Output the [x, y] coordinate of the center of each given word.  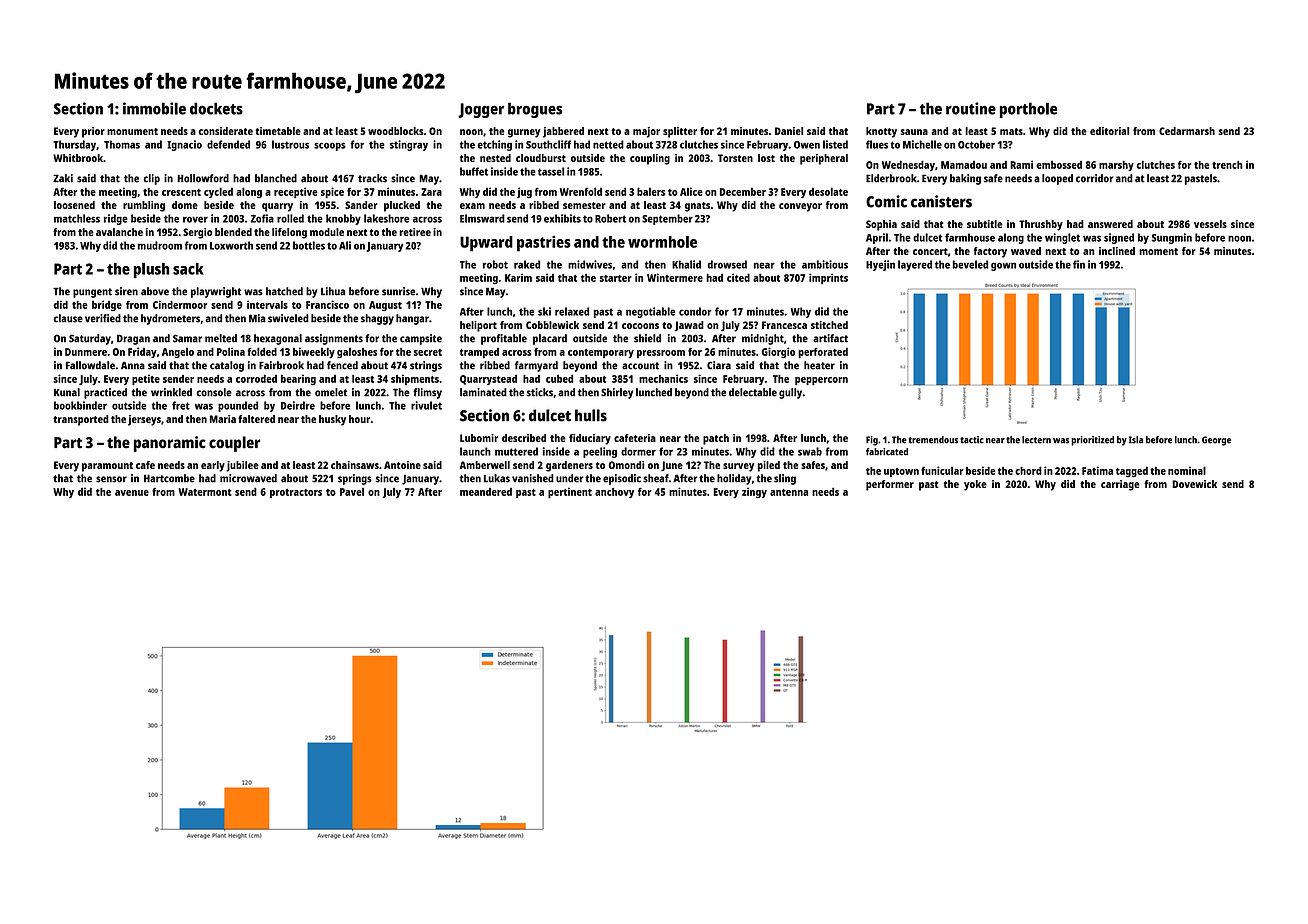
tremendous [933, 440]
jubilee [242, 466]
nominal [1187, 470]
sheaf [656, 478]
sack [188, 269]
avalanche [119, 232]
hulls [591, 415]
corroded [256, 378]
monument [132, 131]
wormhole [662, 242]
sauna [914, 132]
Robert [610, 218]
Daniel [789, 131]
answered [1110, 224]
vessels [1210, 224]
